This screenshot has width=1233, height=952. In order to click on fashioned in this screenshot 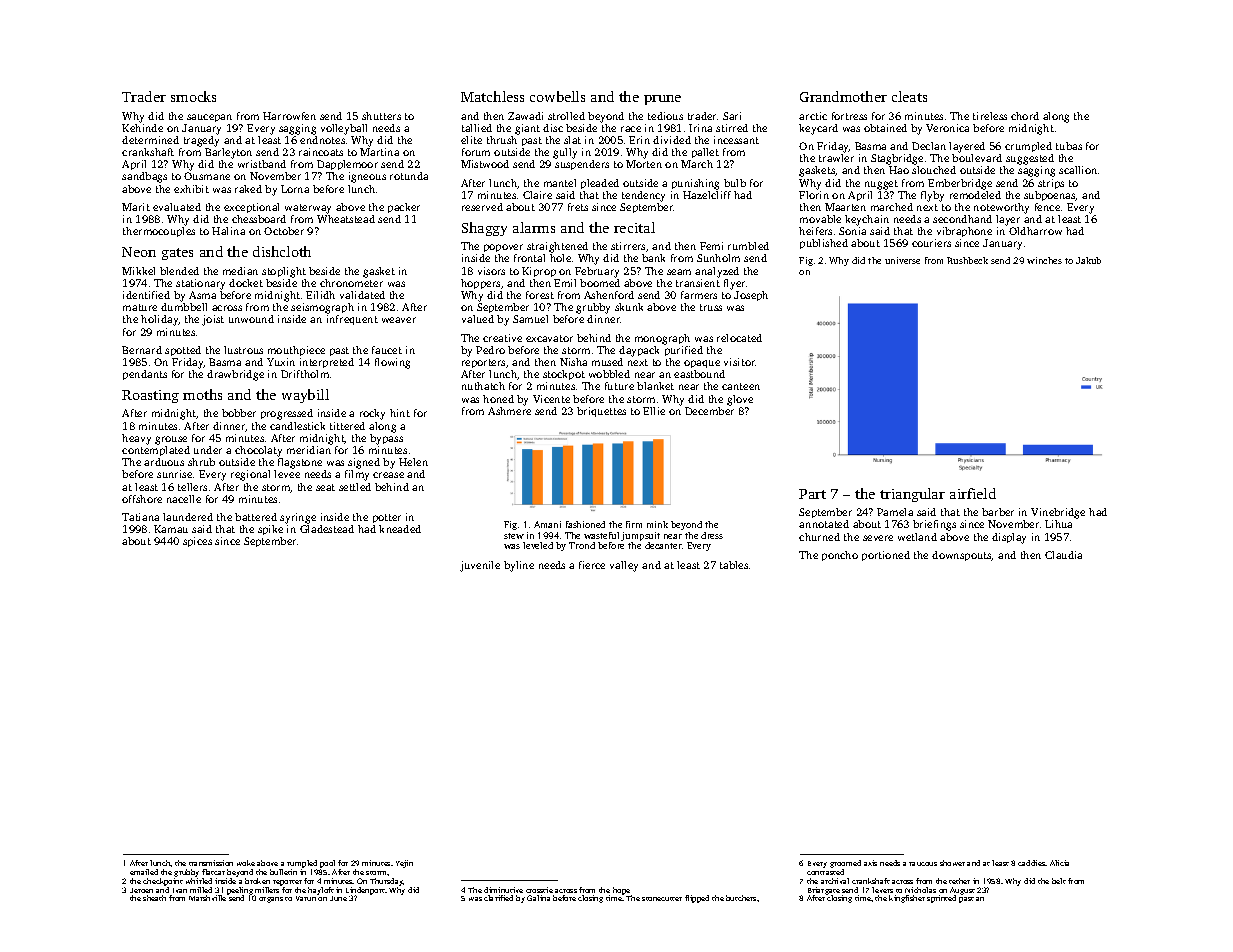, I will do `click(585, 524)`.
